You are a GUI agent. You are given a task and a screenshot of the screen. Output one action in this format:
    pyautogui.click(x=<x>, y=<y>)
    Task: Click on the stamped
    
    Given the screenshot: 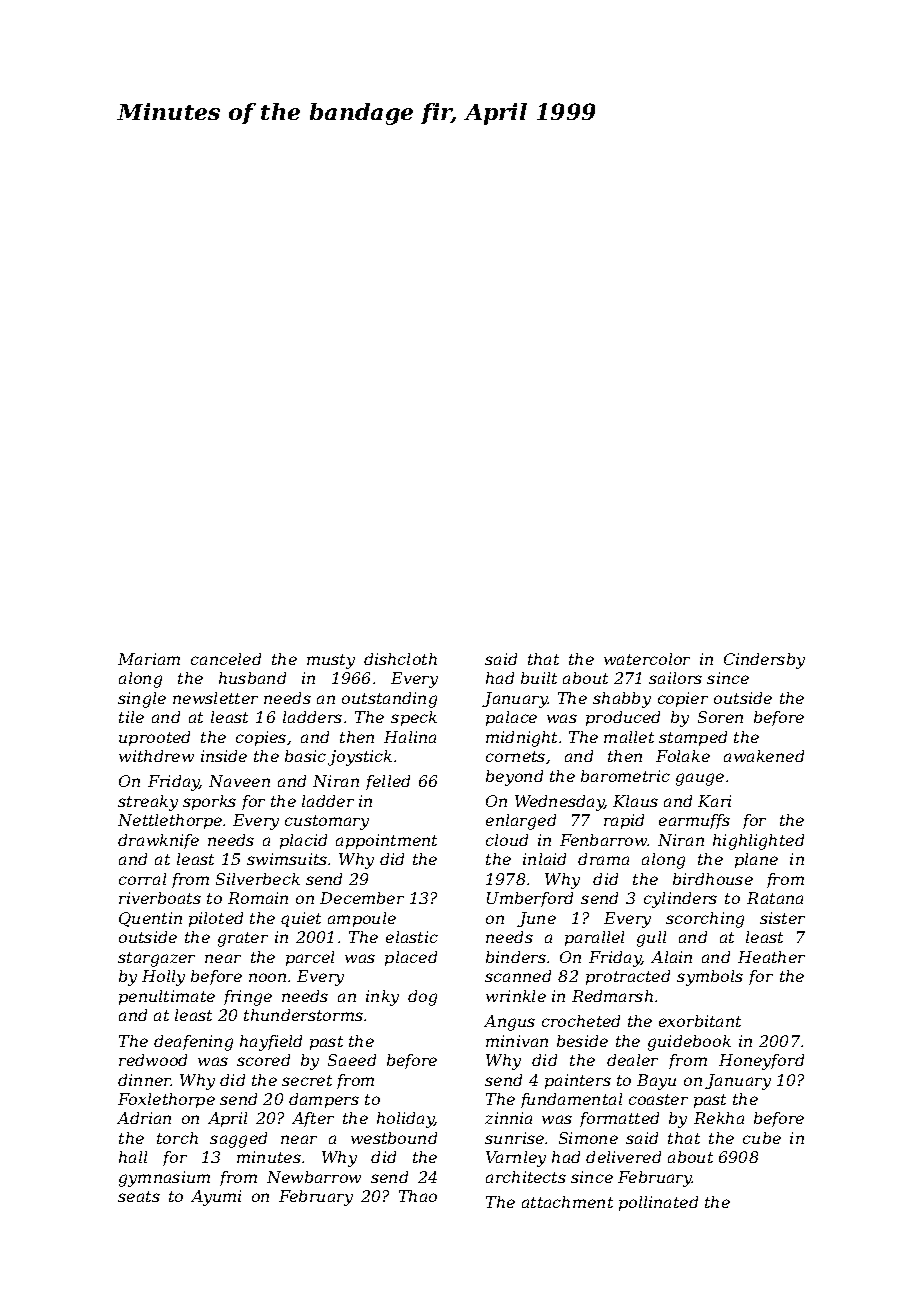 What is the action you would take?
    pyautogui.click(x=693, y=738)
